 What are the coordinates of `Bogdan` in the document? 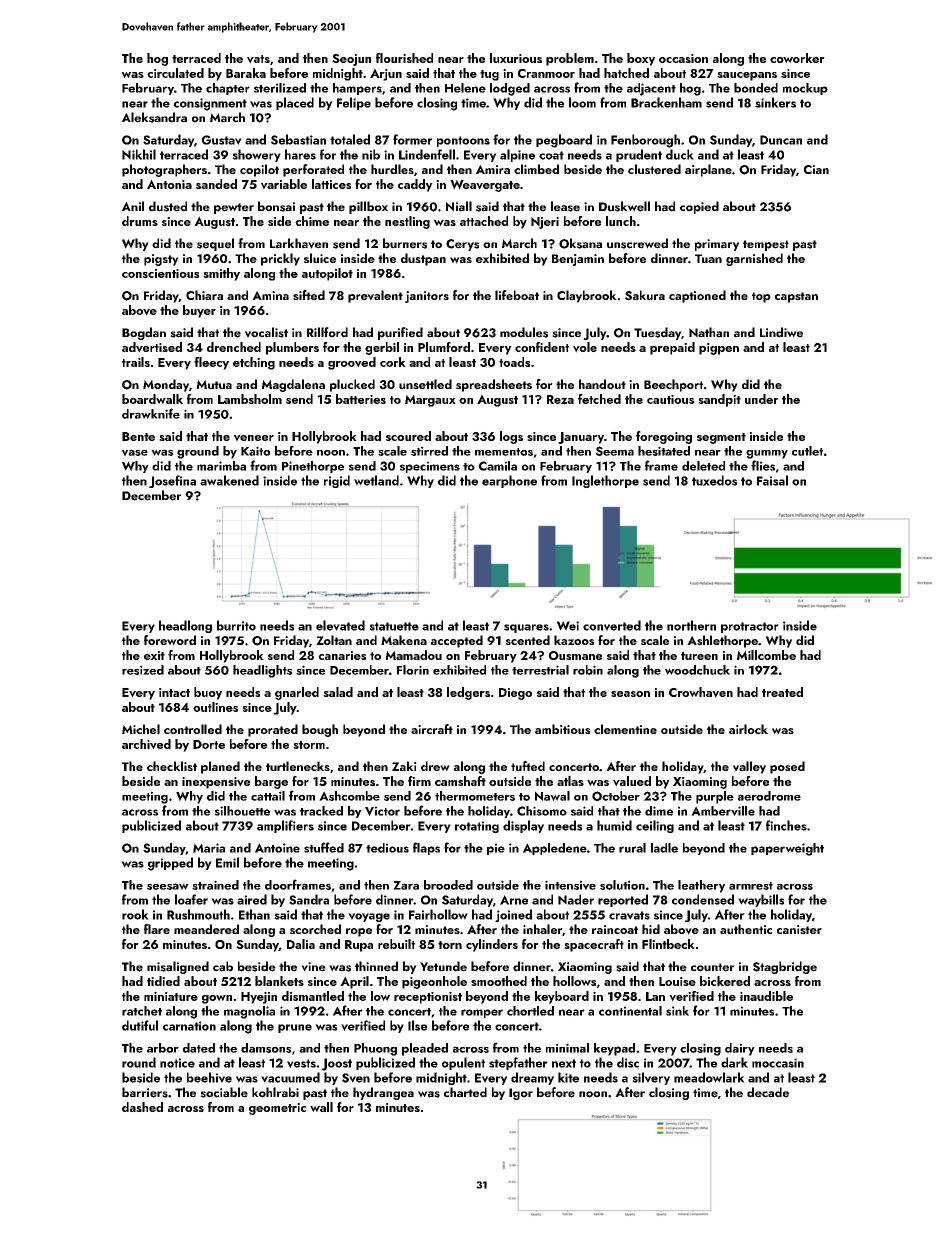 It's located at (144, 333).
